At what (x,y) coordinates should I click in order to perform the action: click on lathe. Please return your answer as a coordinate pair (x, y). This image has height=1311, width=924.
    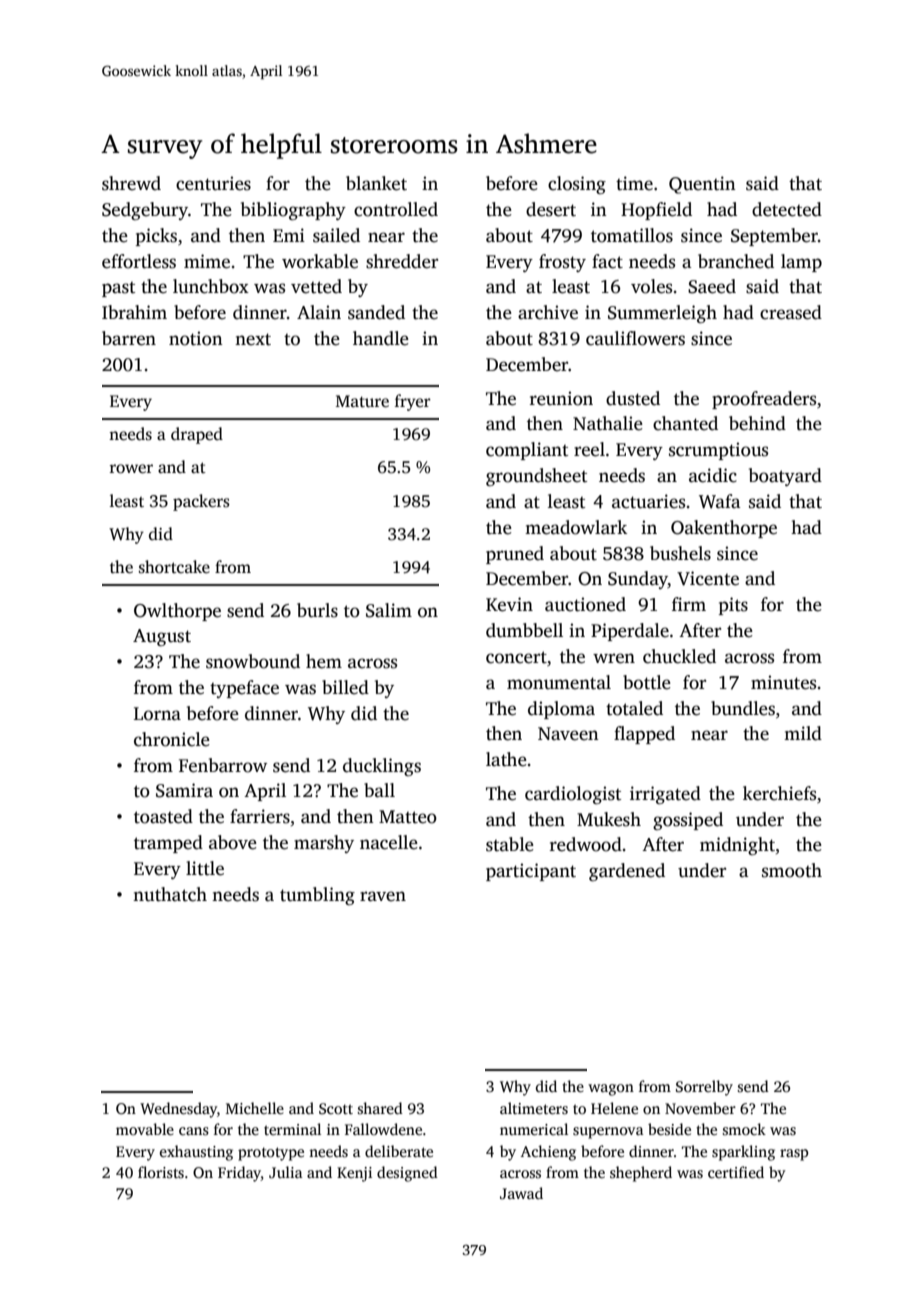
    Looking at the image, I should click on (506, 759).
